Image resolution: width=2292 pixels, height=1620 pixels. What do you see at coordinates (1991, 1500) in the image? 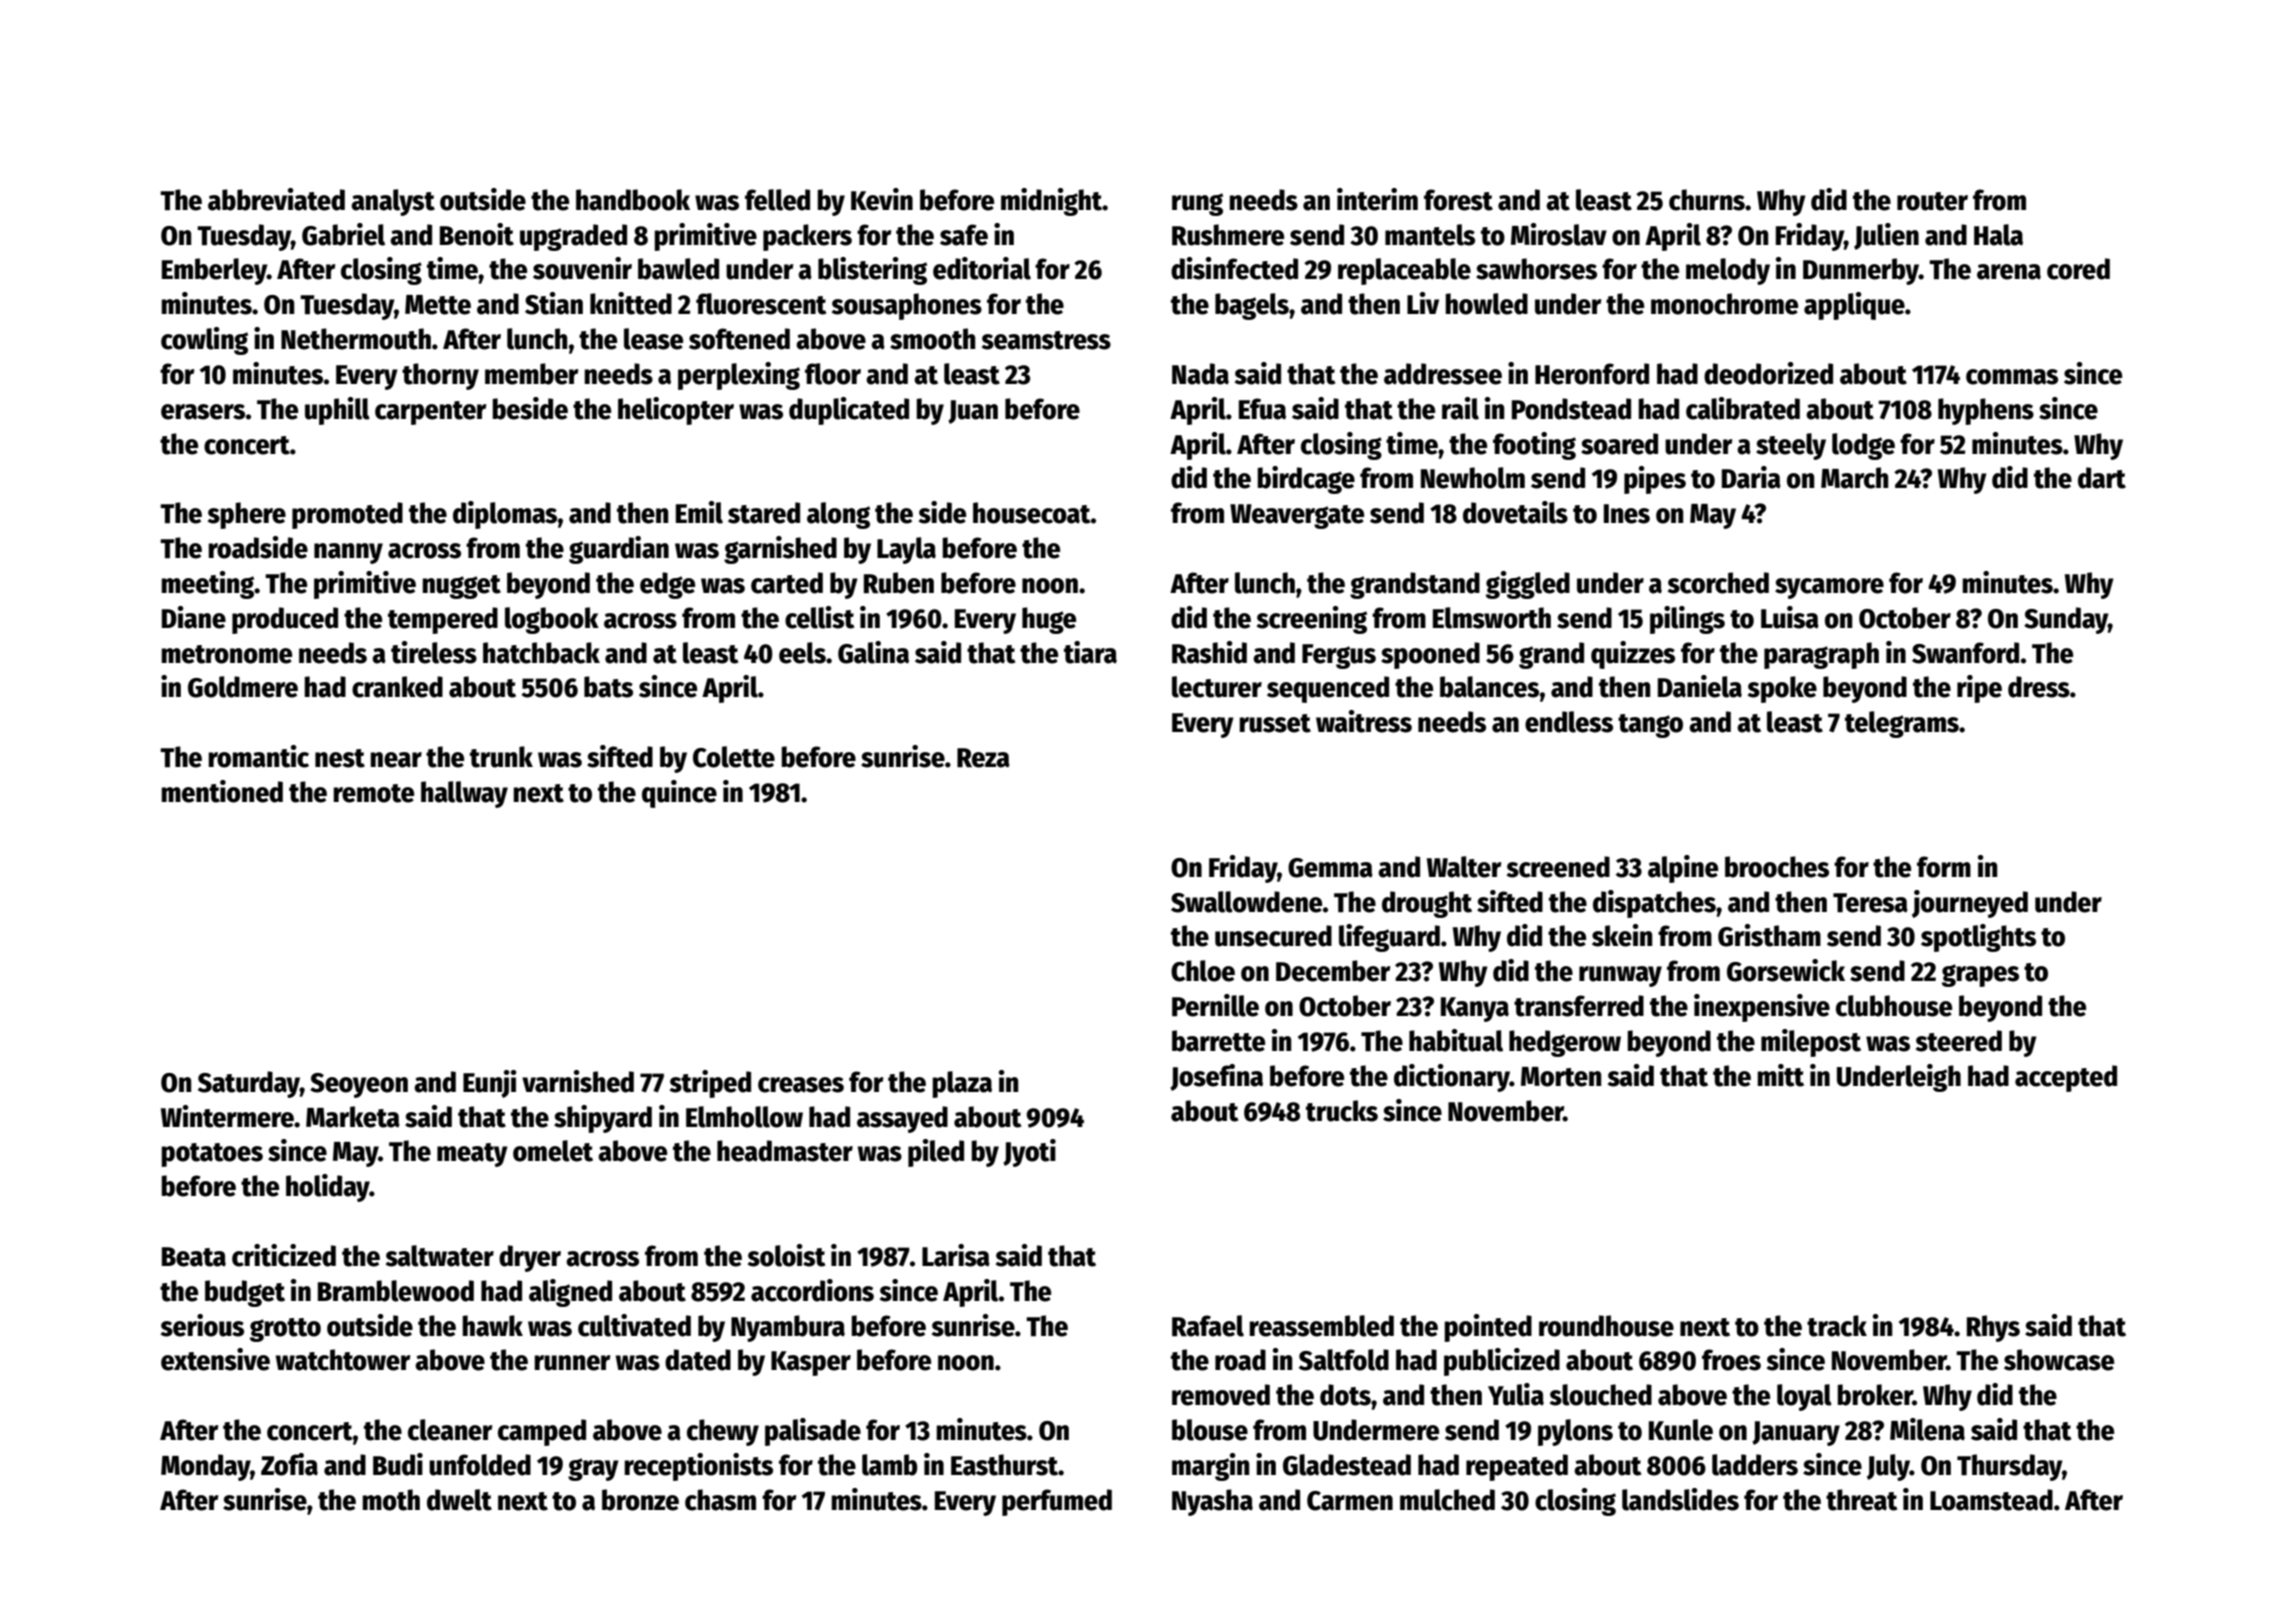
I see `Loamstead` at bounding box center [1991, 1500].
